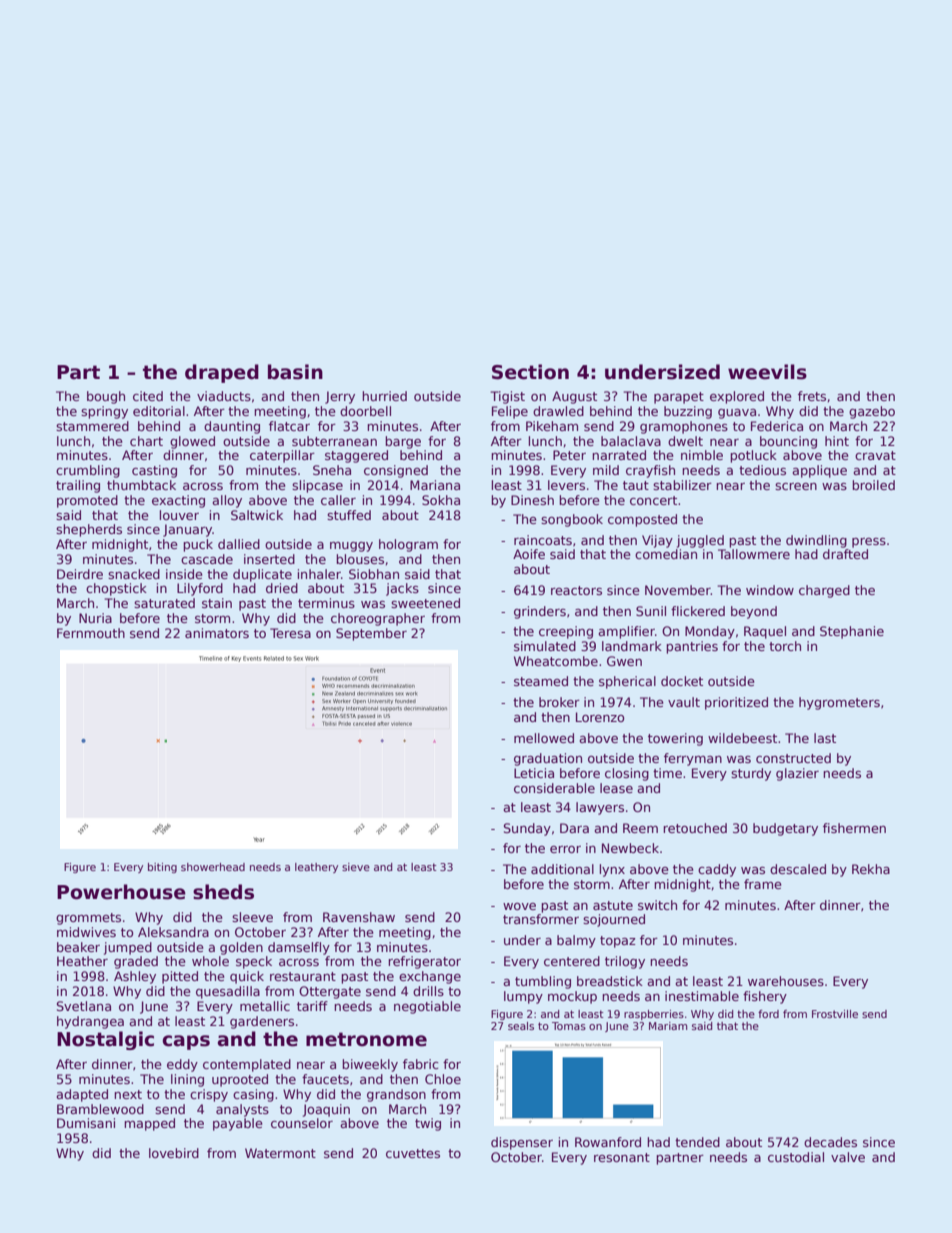 The height and width of the page is (1233, 952). I want to click on Section, so click(530, 372).
